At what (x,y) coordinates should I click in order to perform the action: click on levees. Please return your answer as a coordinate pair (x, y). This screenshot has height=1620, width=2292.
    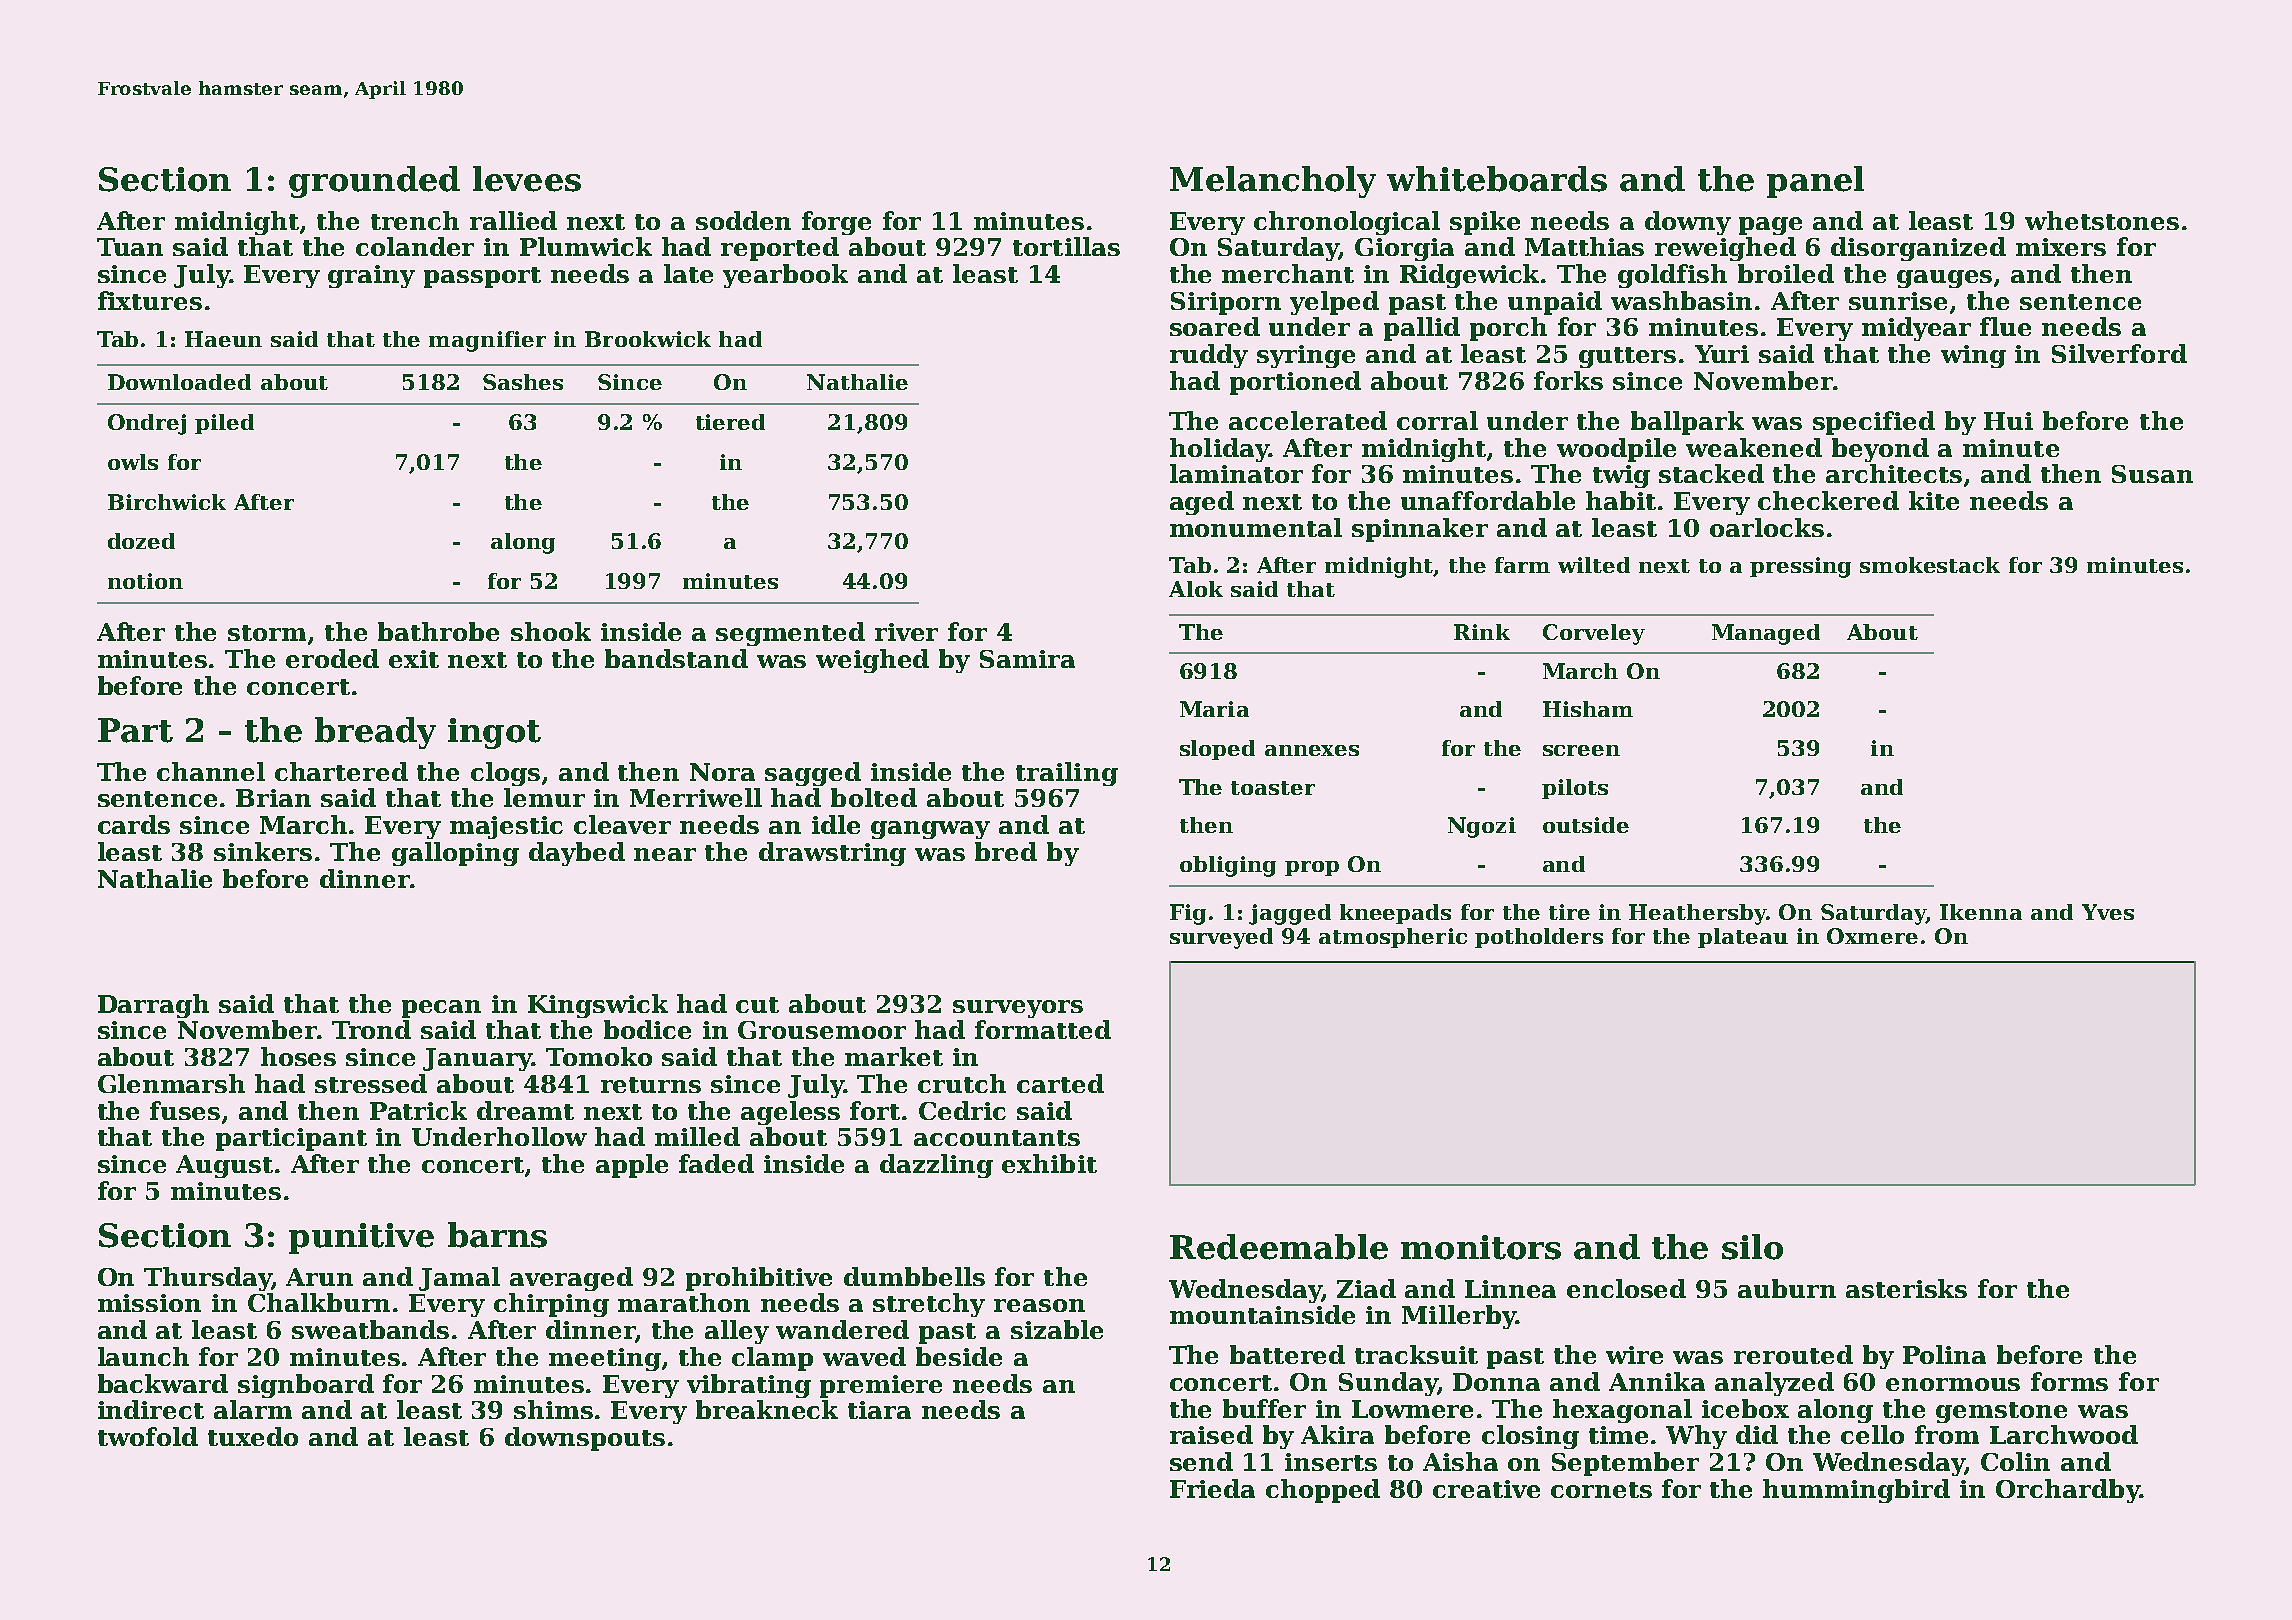
    Looking at the image, I should click on (527, 179).
